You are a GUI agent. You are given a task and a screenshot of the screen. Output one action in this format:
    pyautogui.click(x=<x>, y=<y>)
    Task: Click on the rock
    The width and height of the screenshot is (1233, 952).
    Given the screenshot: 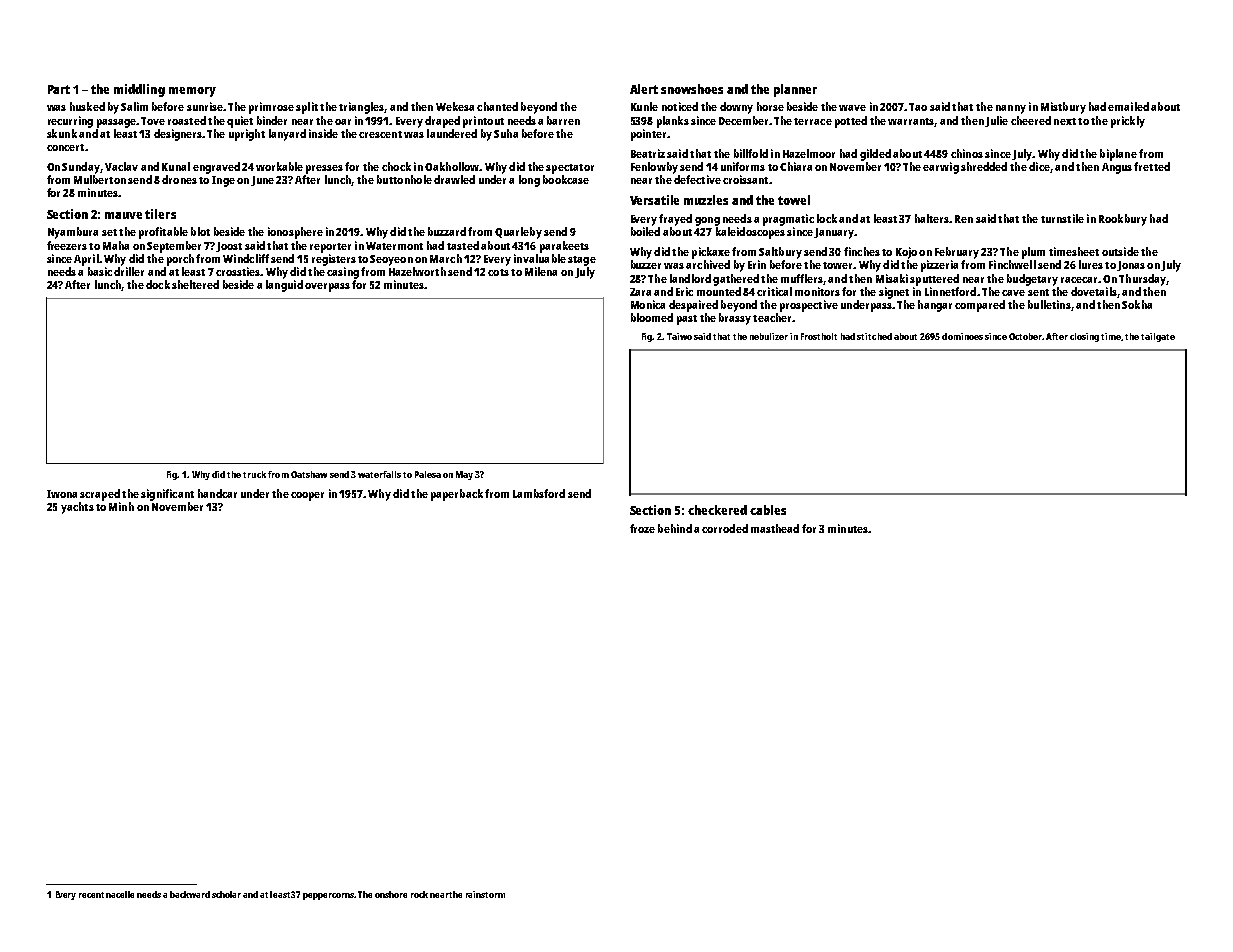 What is the action you would take?
    pyautogui.click(x=419, y=894)
